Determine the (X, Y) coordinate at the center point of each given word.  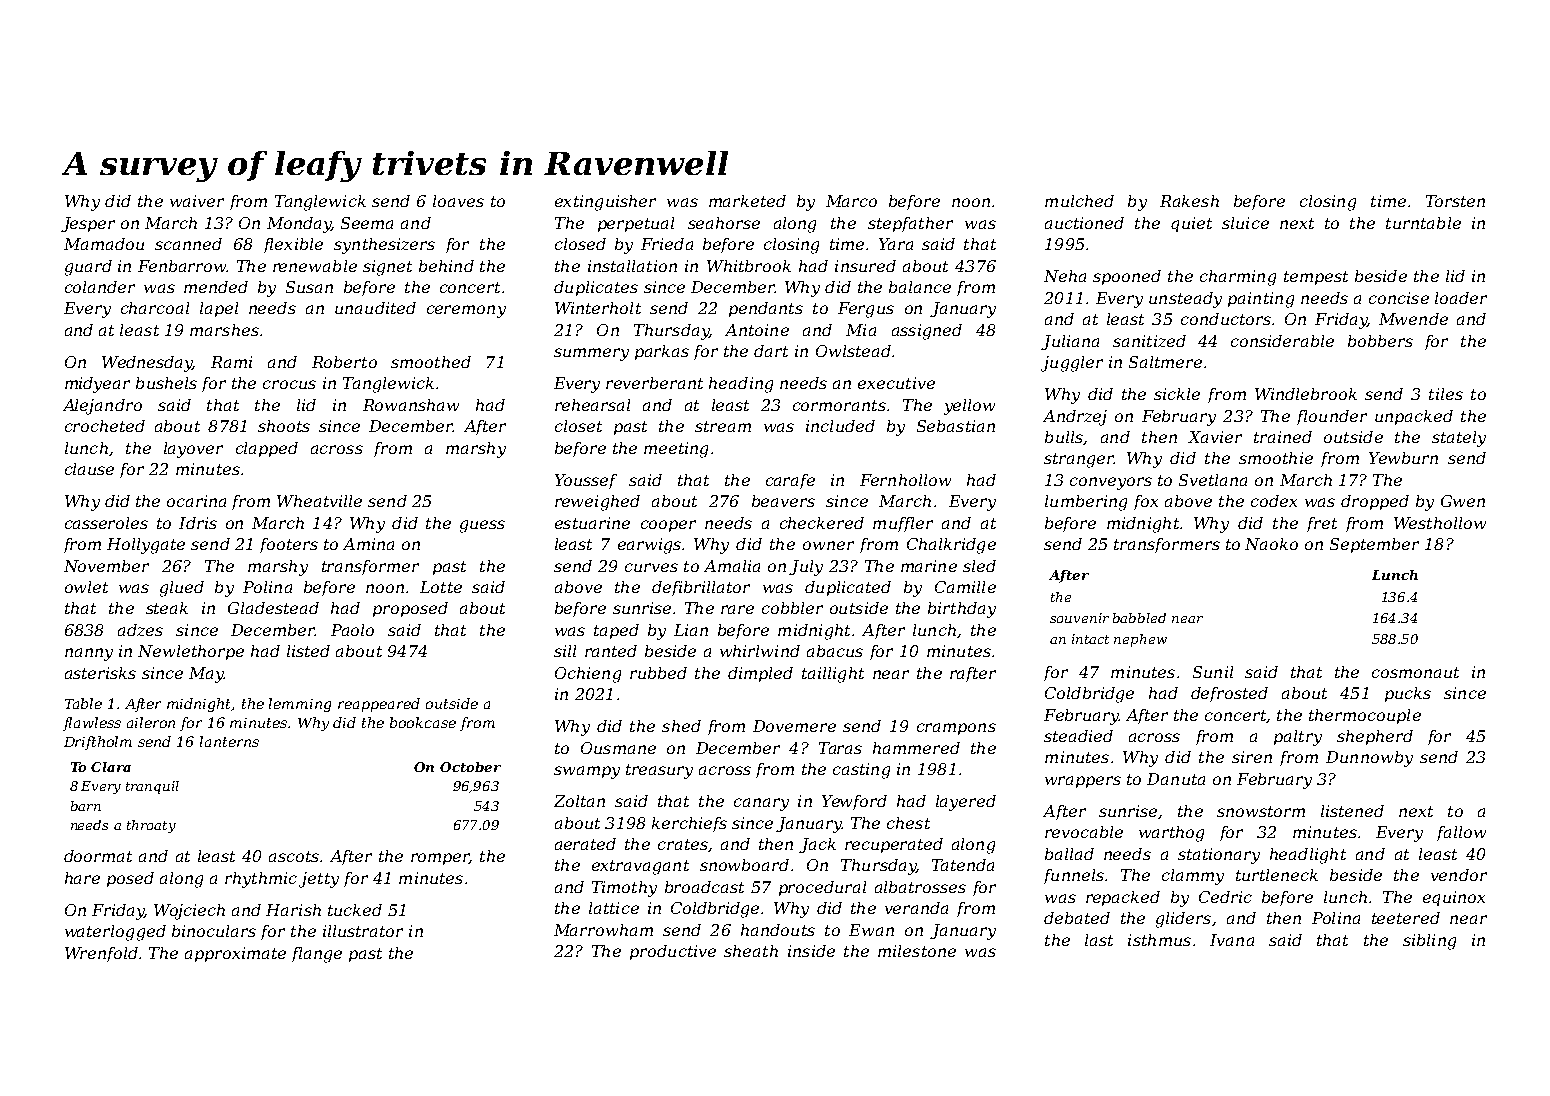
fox (1146, 502)
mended (216, 287)
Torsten (1455, 201)
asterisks (100, 673)
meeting (676, 450)
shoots (284, 426)
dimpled (760, 674)
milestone (917, 951)
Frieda (667, 244)
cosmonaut (1415, 672)
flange (317, 955)
